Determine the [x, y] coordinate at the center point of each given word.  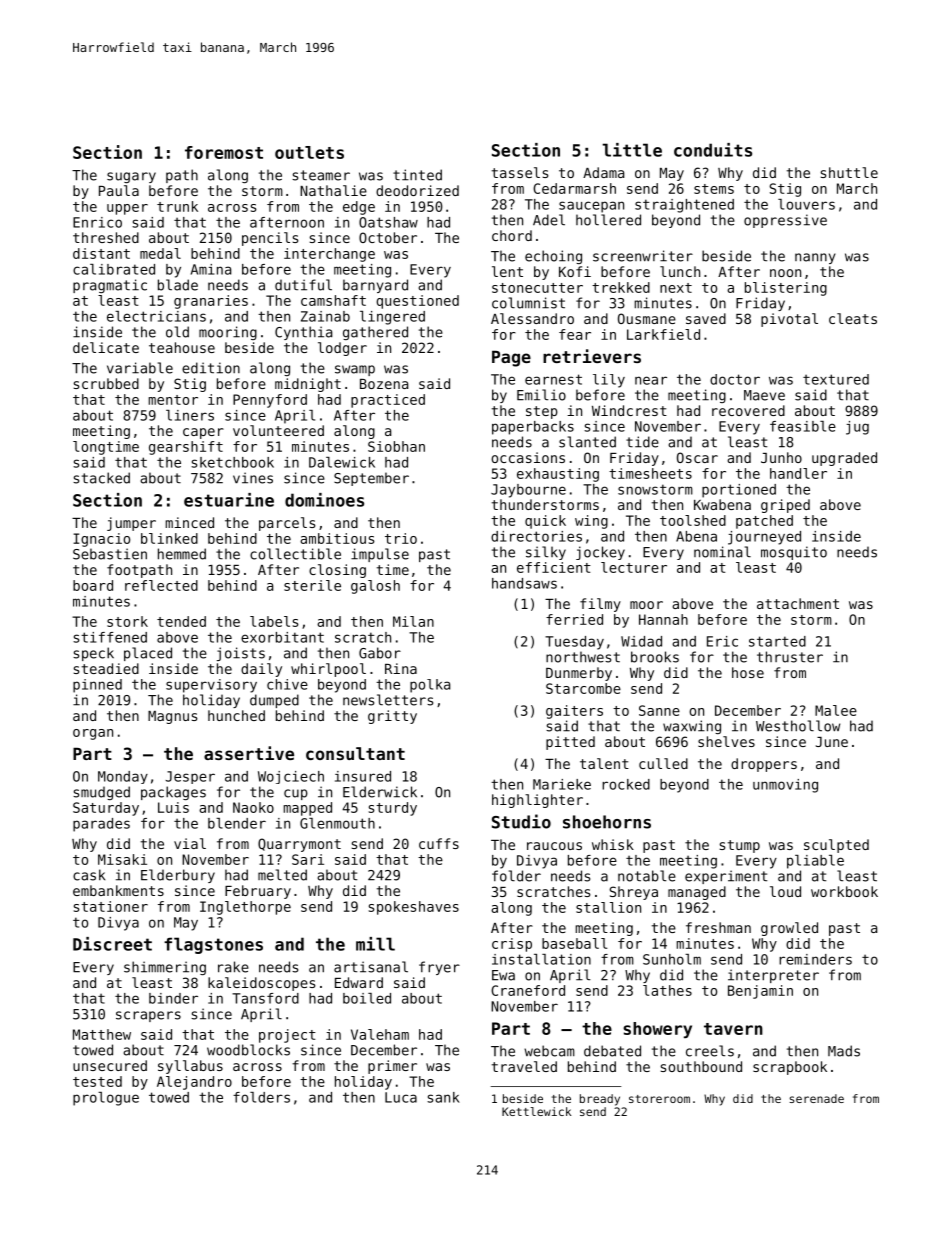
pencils [270, 239]
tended [181, 621]
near [651, 380]
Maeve [764, 395]
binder [173, 998]
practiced [388, 401]
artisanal [371, 967]
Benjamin [760, 992]
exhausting [558, 475]
